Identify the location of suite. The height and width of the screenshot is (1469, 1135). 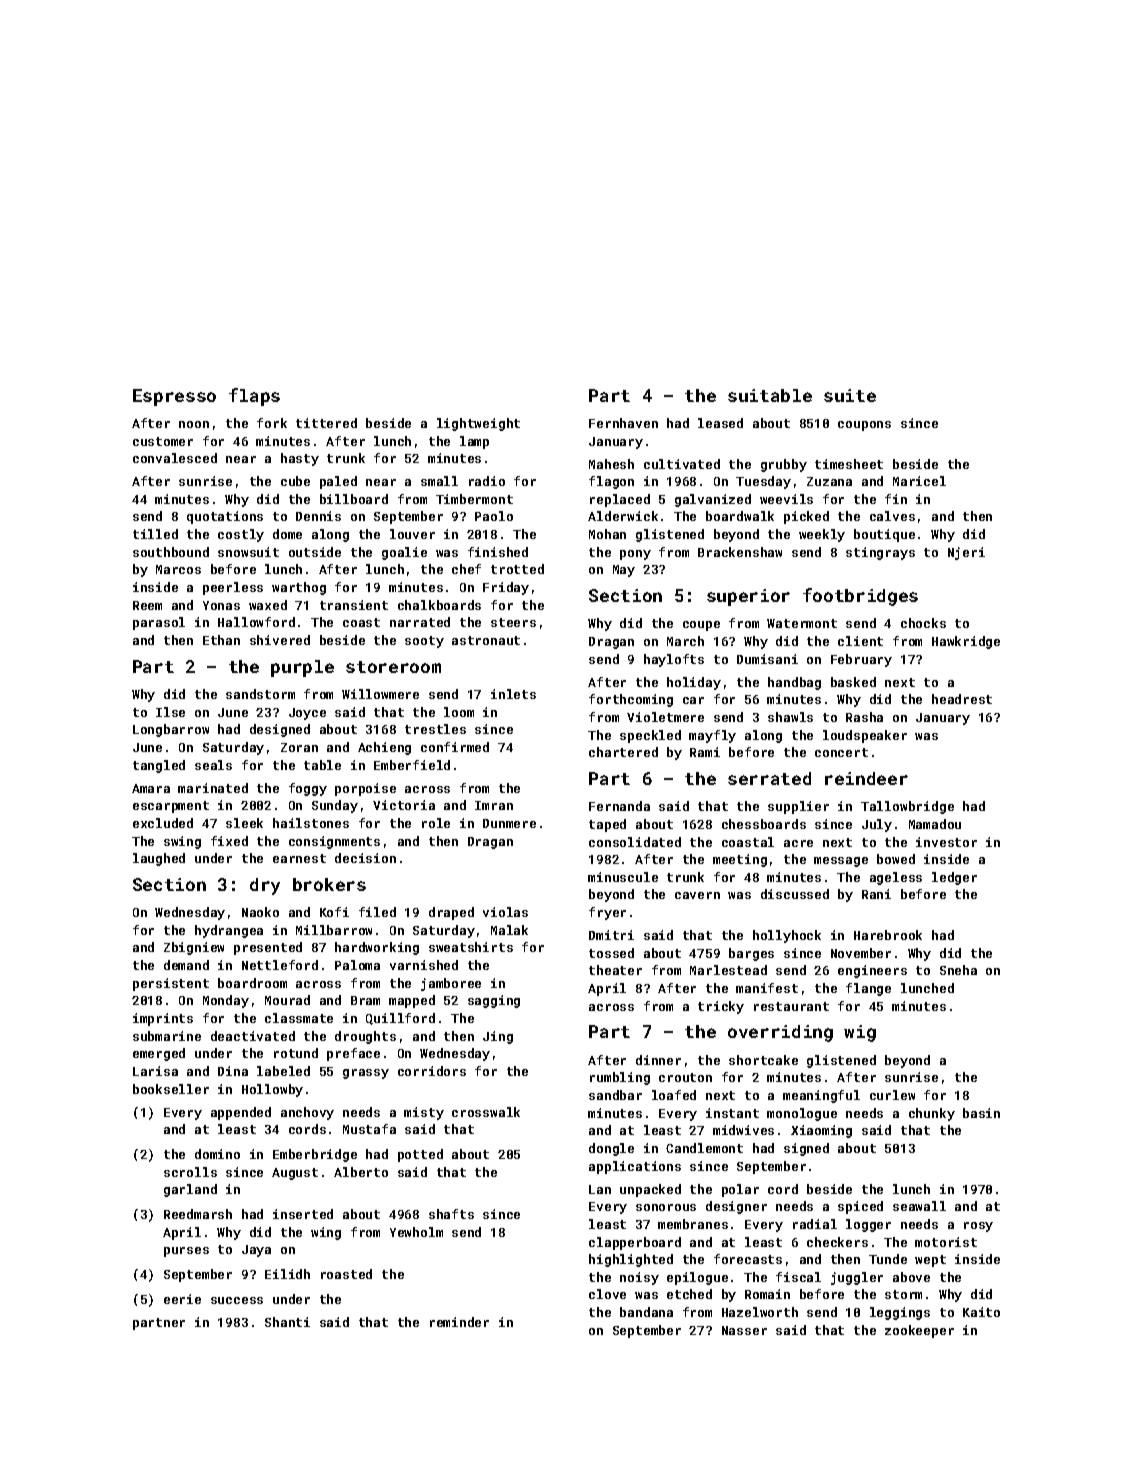
(850, 395).
